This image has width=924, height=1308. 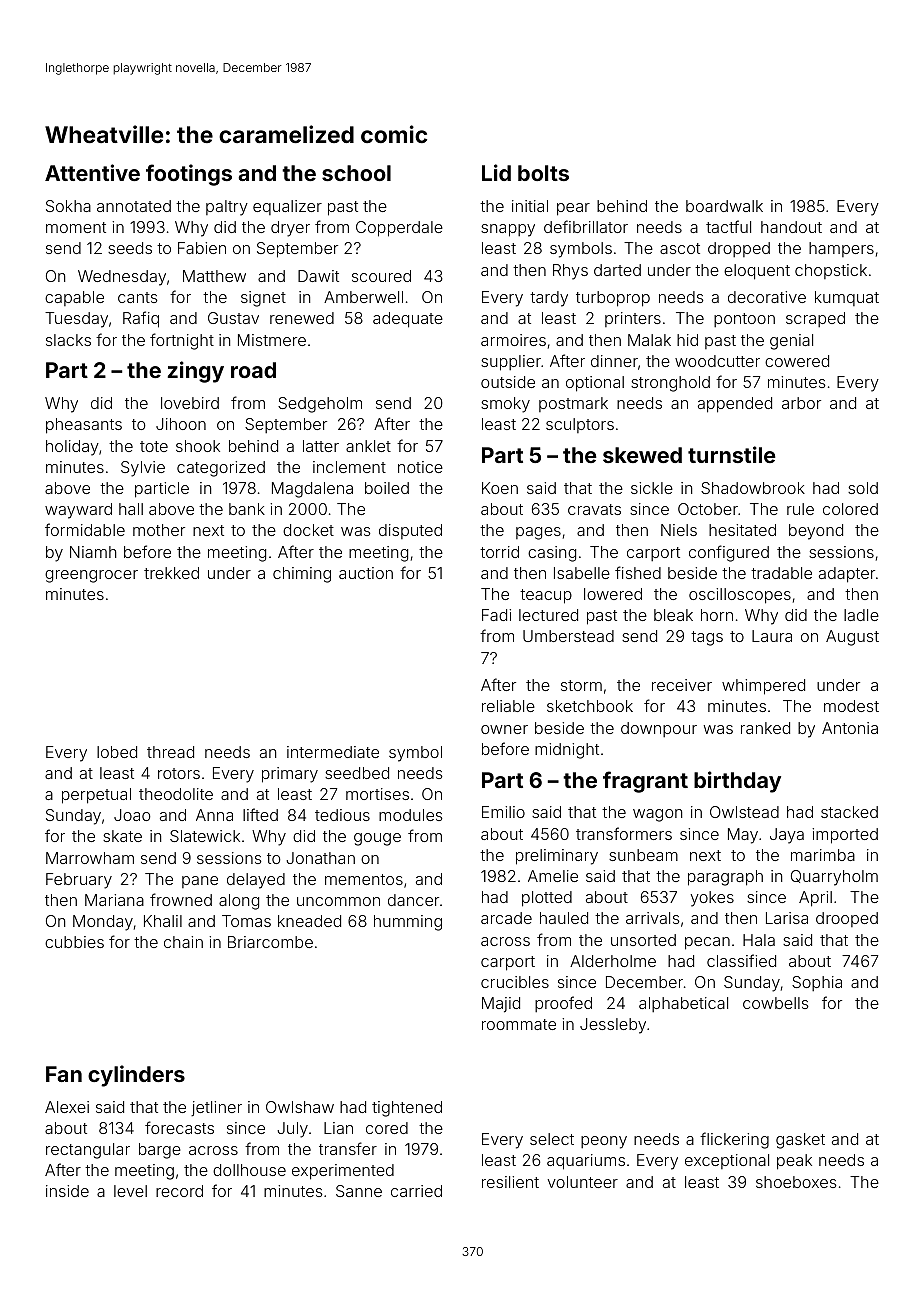 I want to click on Anna, so click(x=214, y=815).
